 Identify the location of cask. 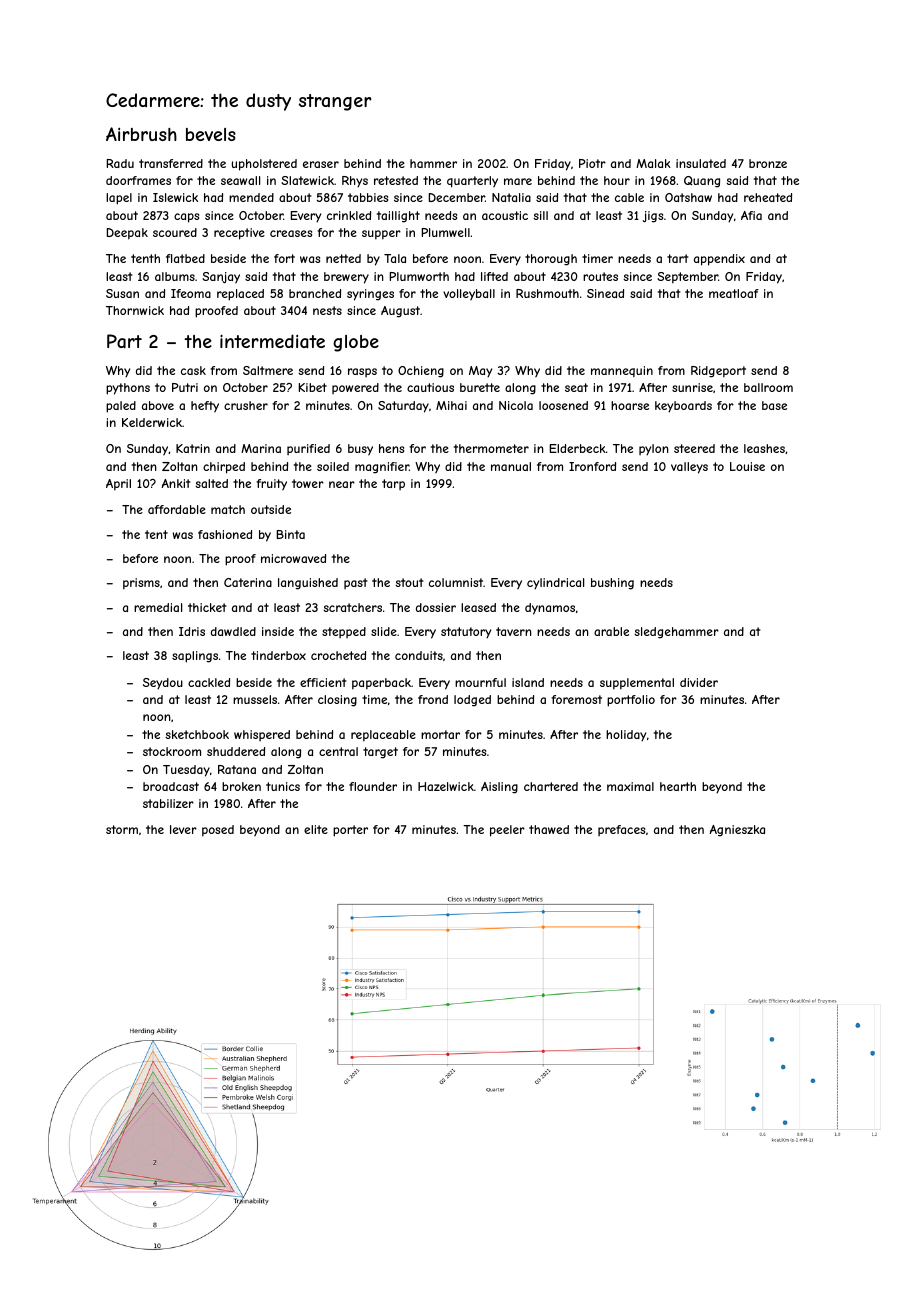
(193, 370).
